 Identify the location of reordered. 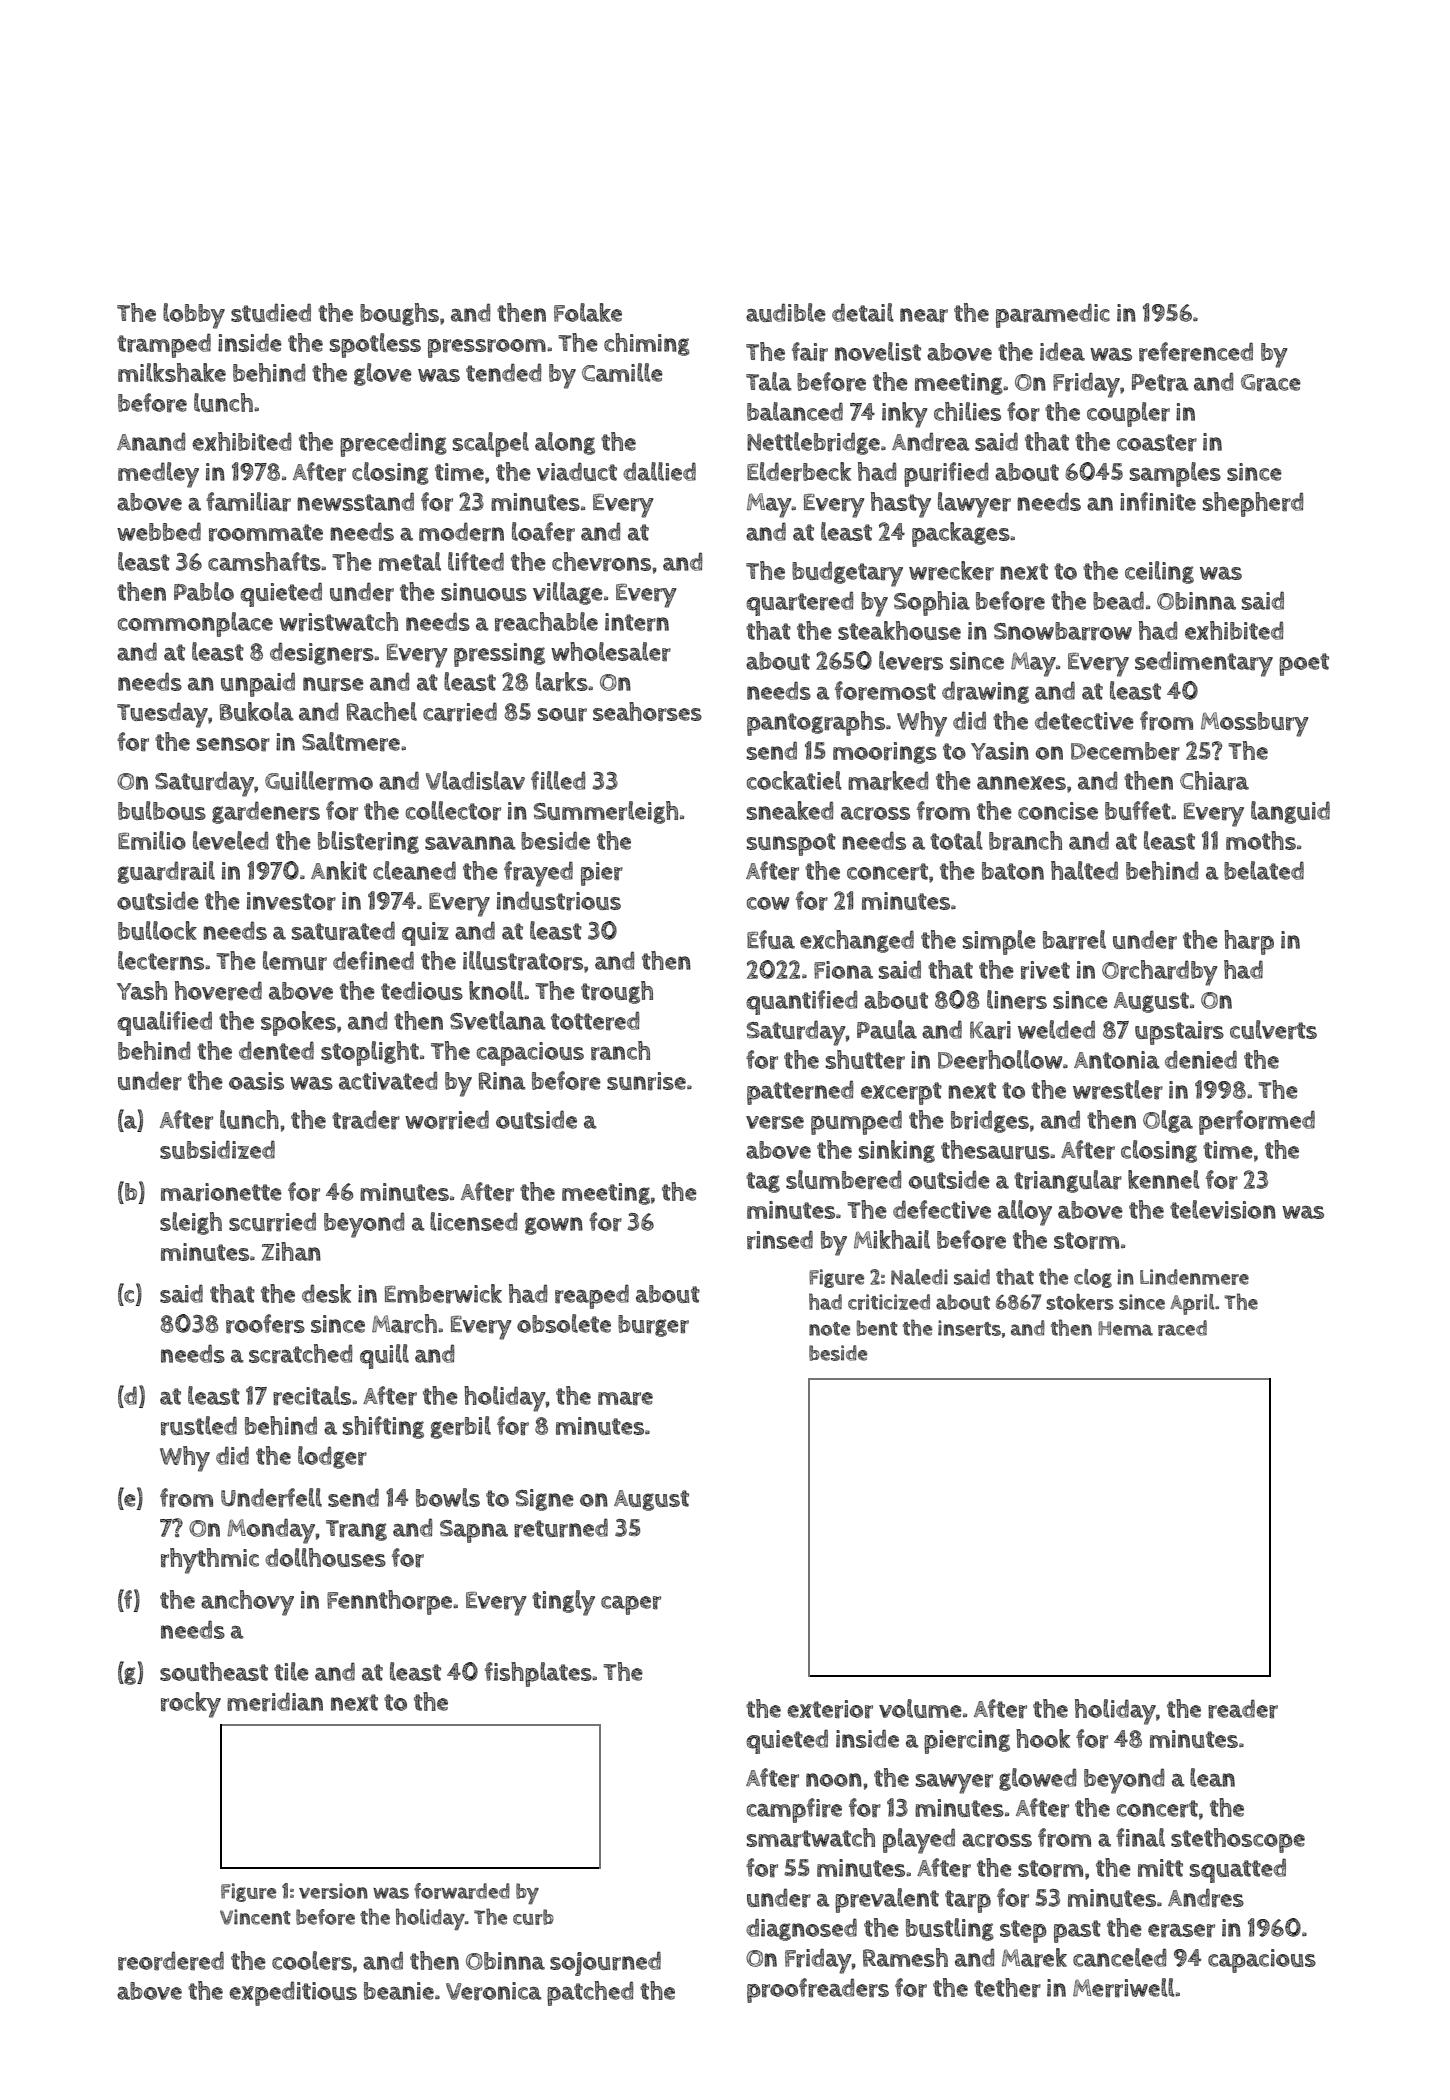
(171, 1961).
